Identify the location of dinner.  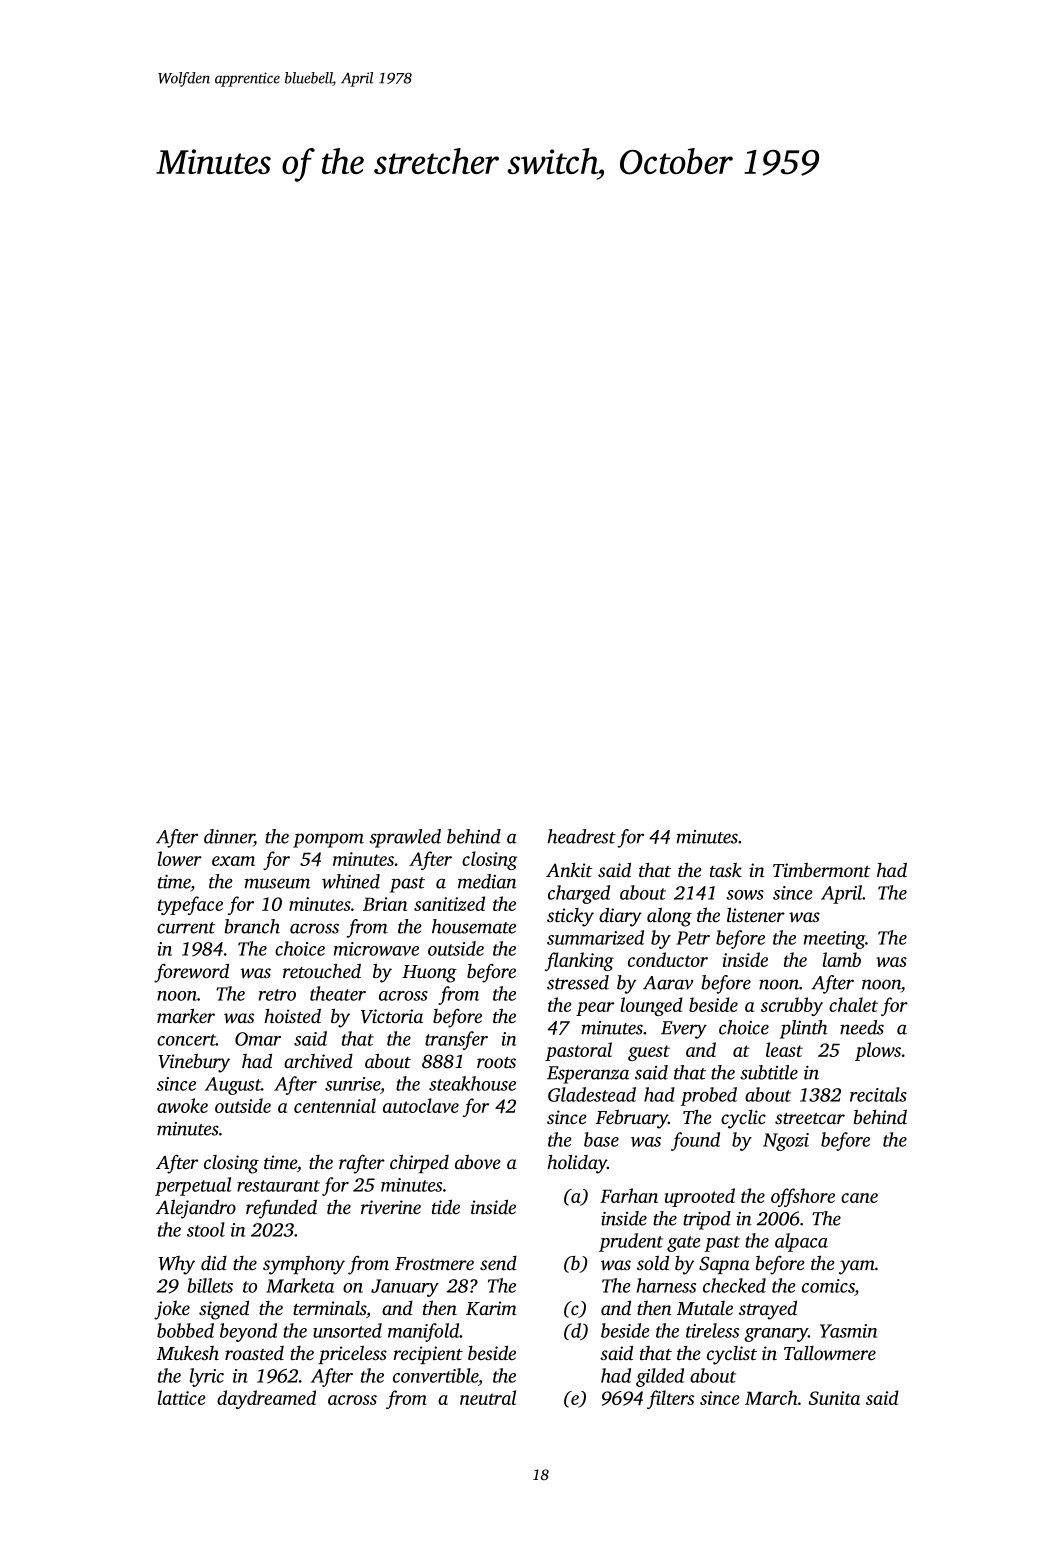
(229, 837).
